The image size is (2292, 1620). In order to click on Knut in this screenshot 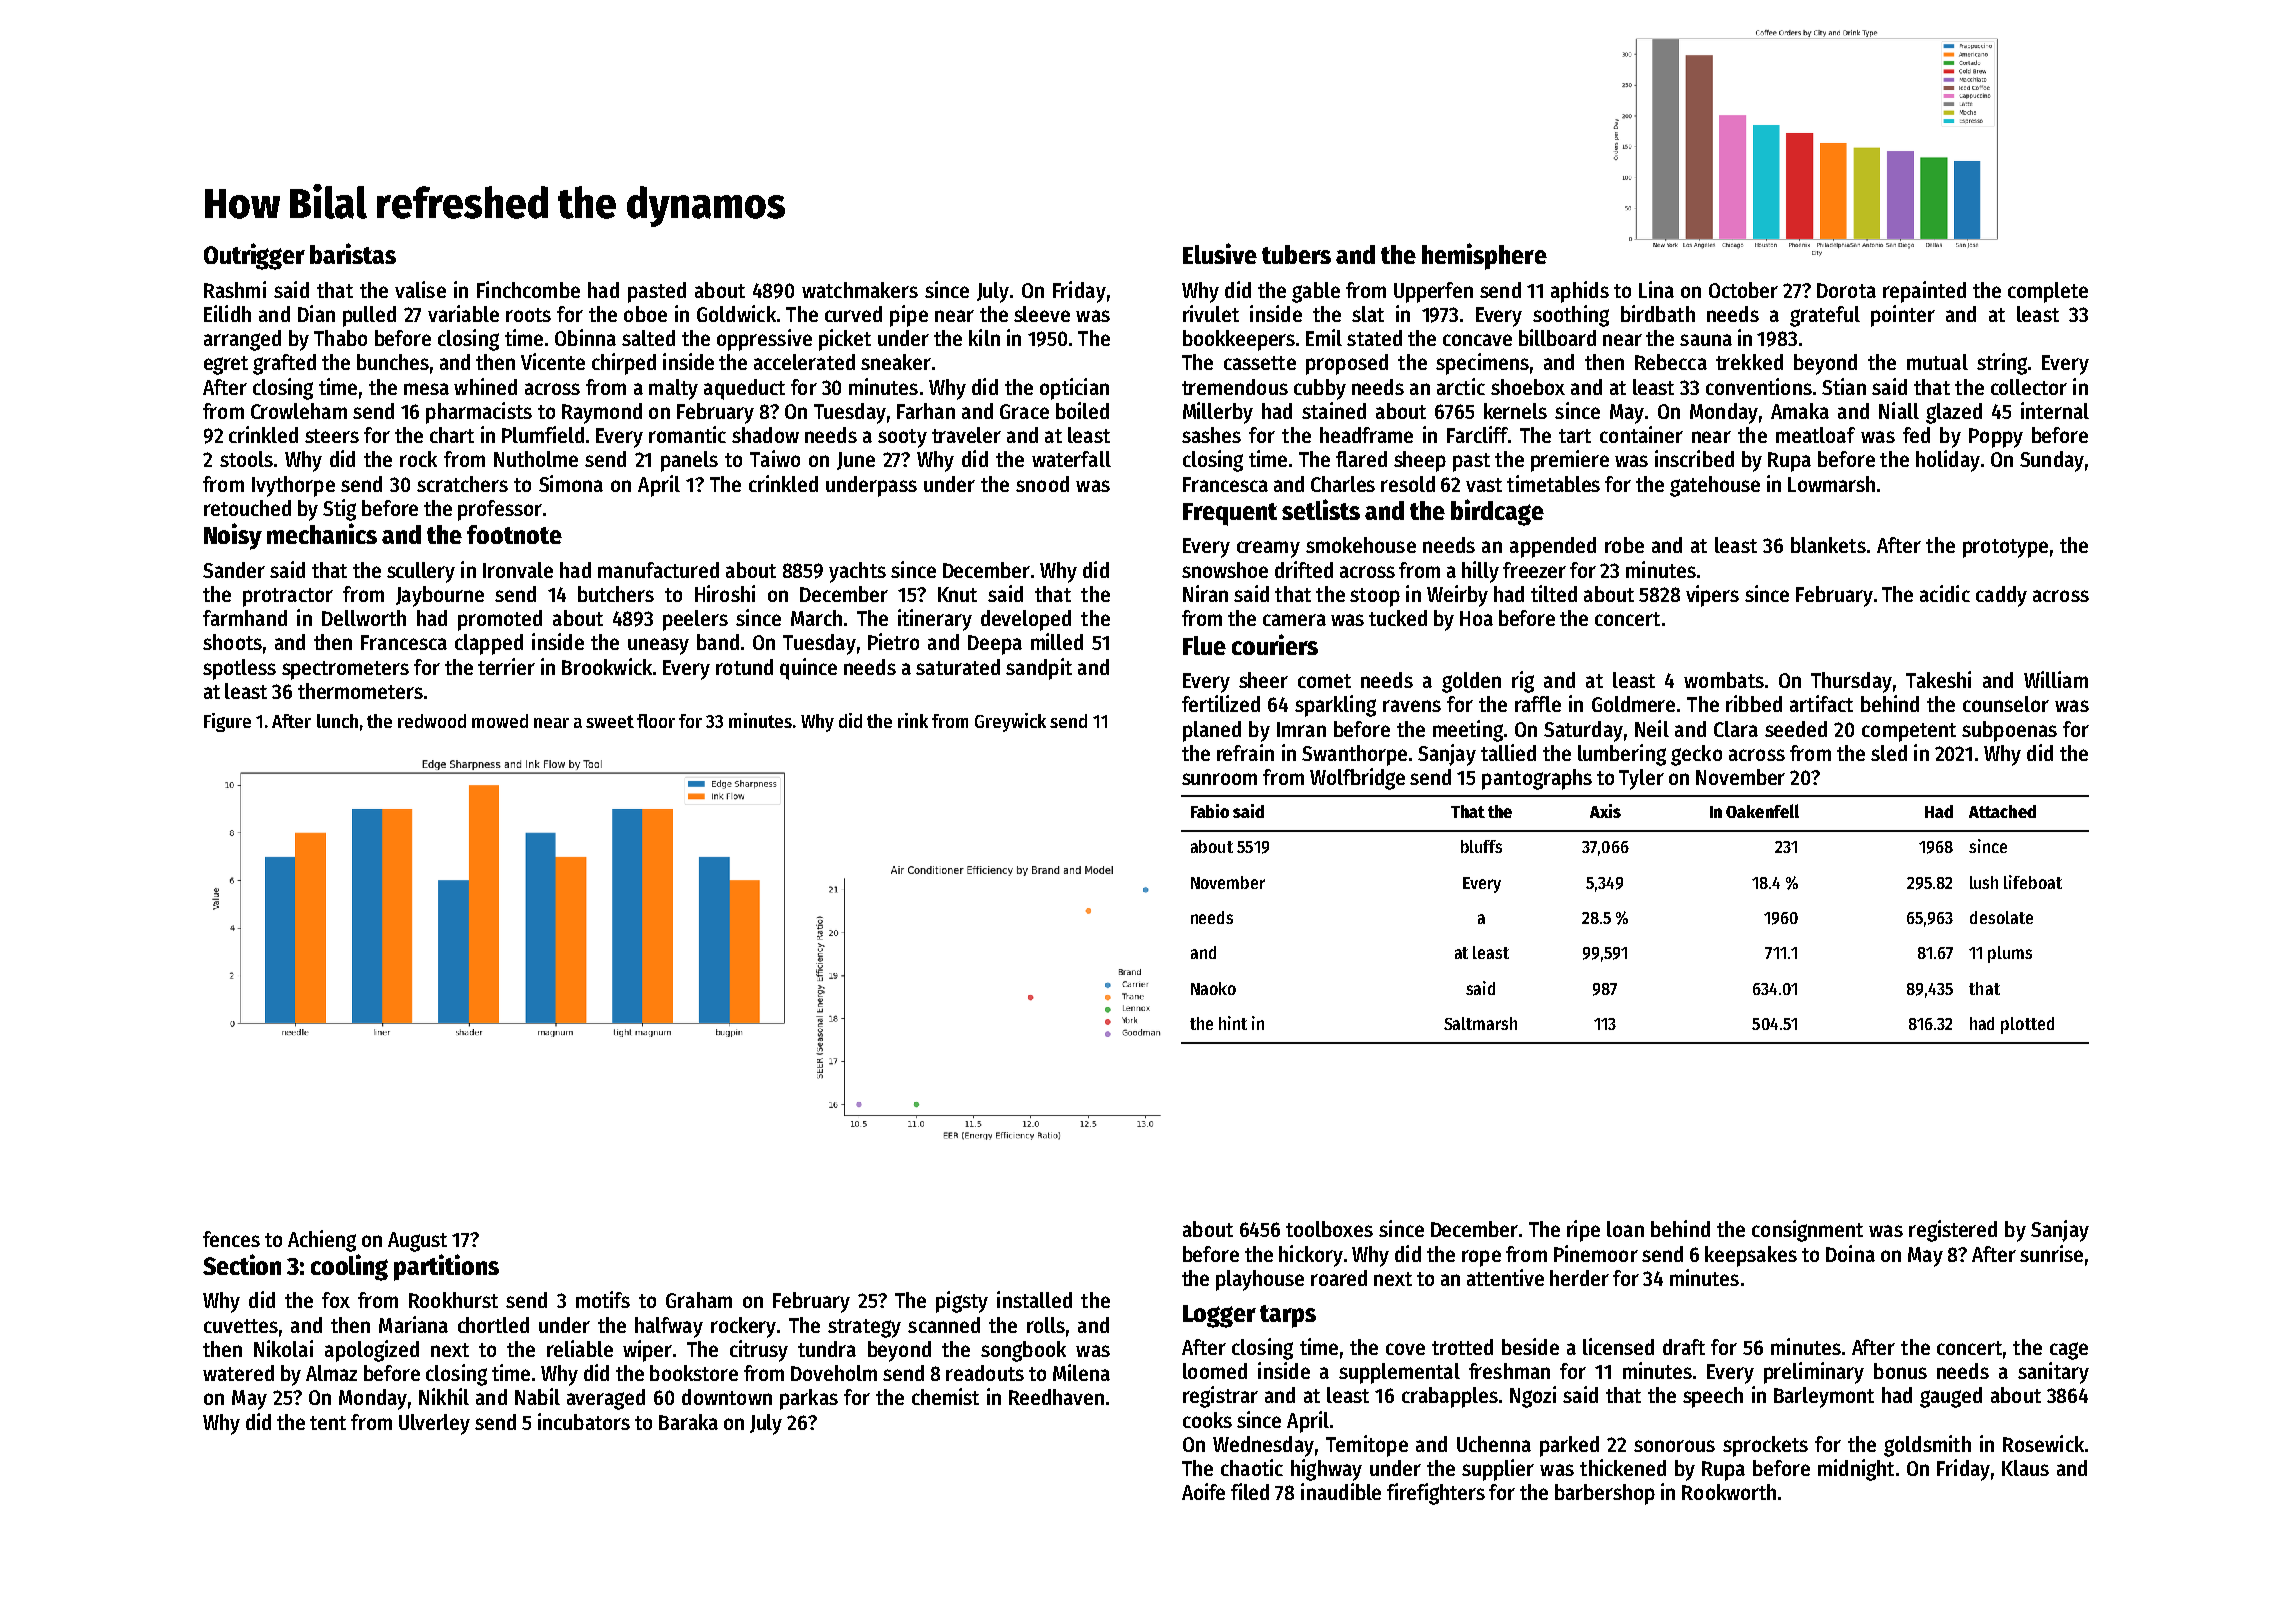, I will do `click(957, 594)`.
